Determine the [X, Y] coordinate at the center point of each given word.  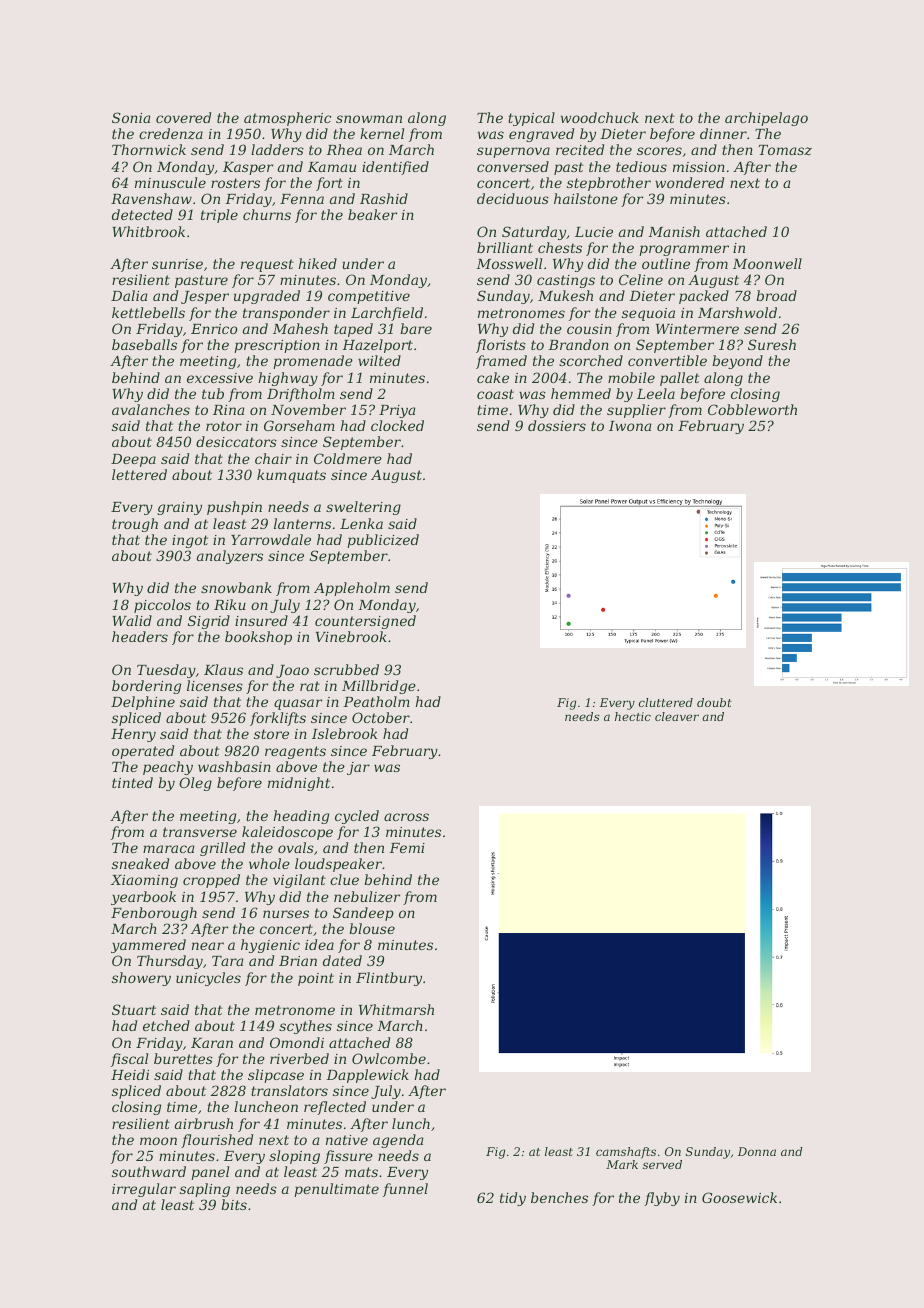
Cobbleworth [752, 409]
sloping [294, 1157]
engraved [541, 135]
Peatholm [376, 701]
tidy [513, 1199]
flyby [662, 1199]
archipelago [766, 119]
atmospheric [287, 119]
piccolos [162, 606]
